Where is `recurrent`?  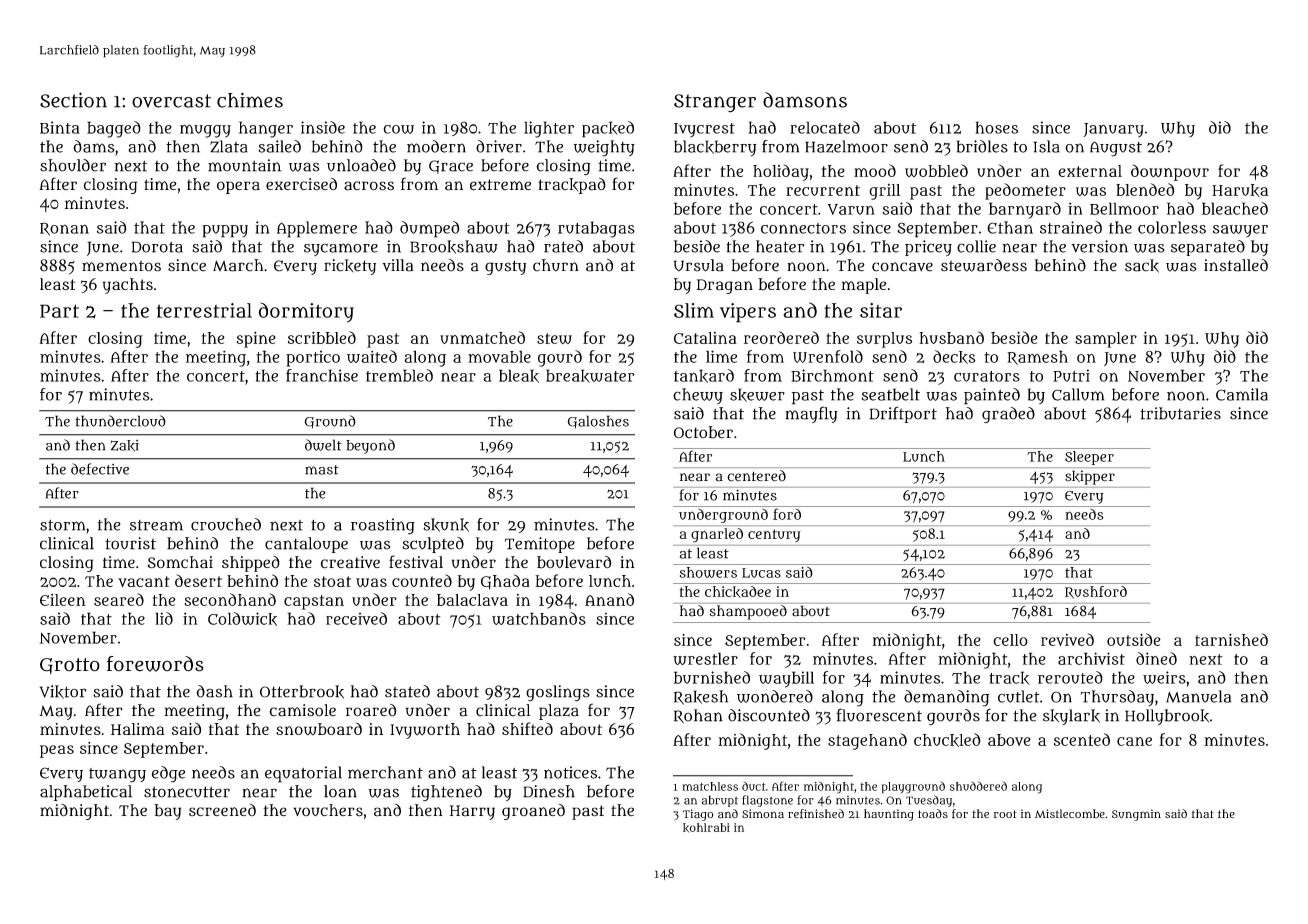
recurrent is located at coordinates (823, 190).
